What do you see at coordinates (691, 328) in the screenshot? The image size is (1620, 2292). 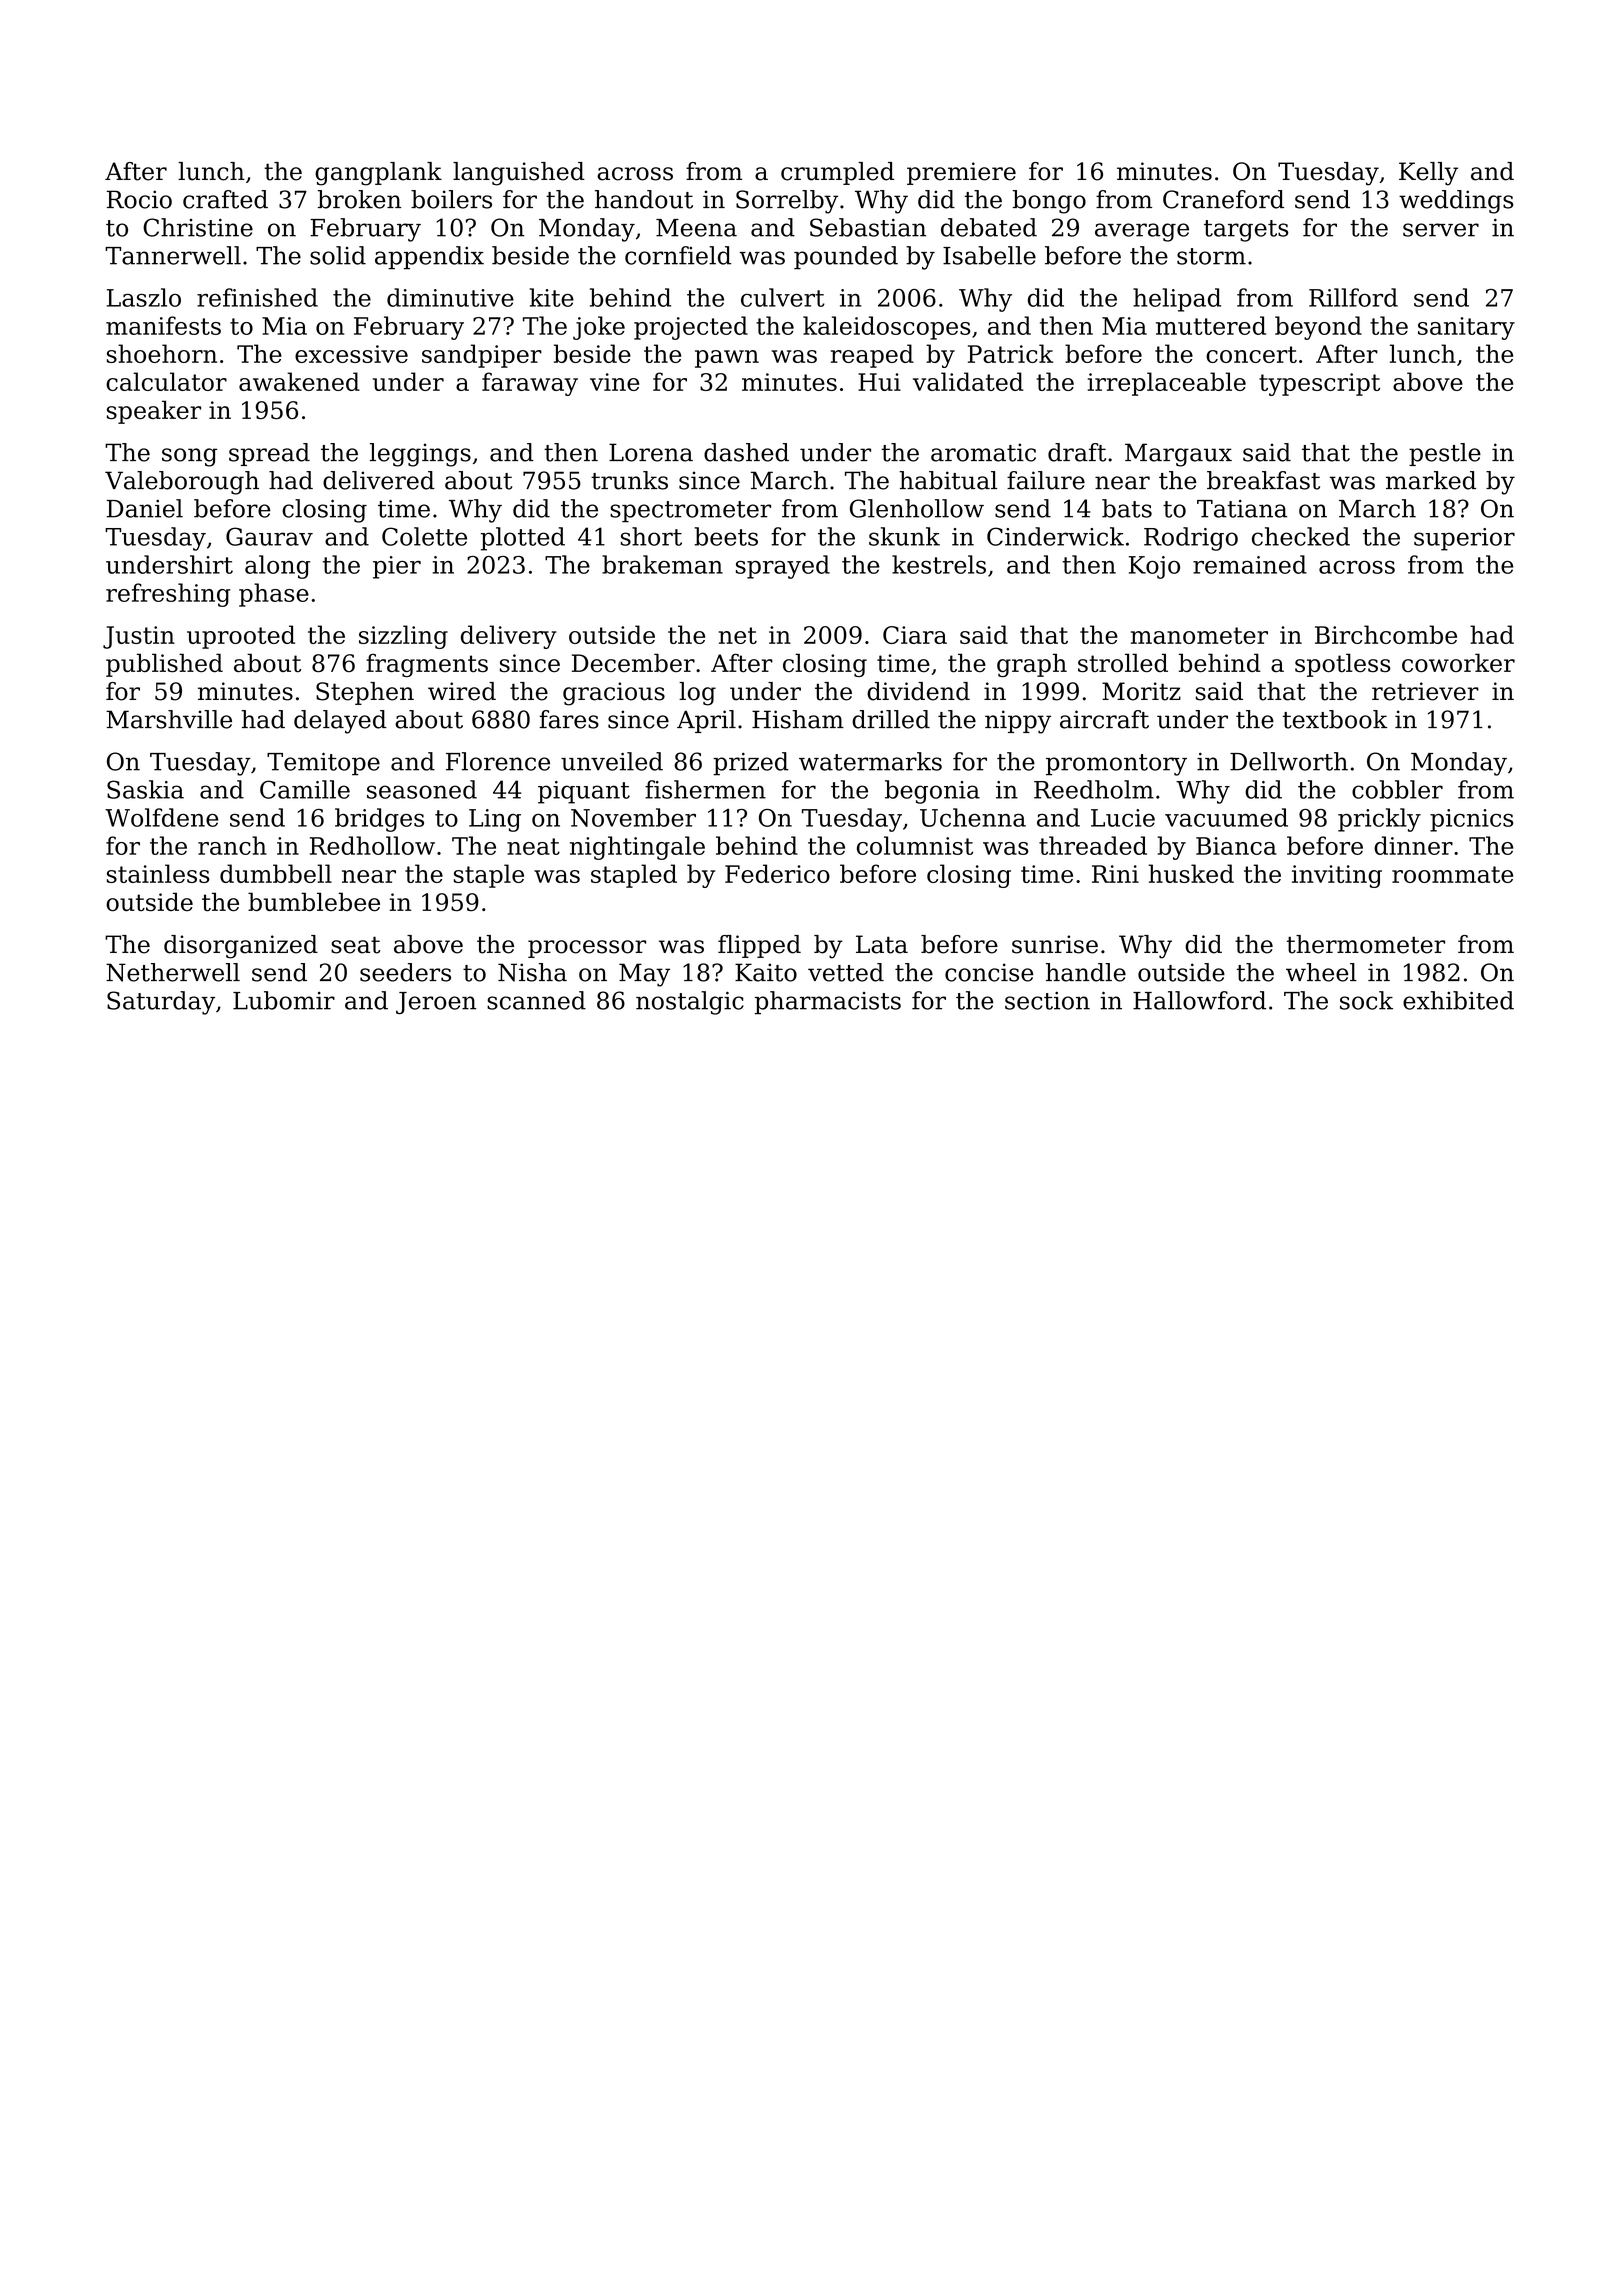 I see `projected` at bounding box center [691, 328].
